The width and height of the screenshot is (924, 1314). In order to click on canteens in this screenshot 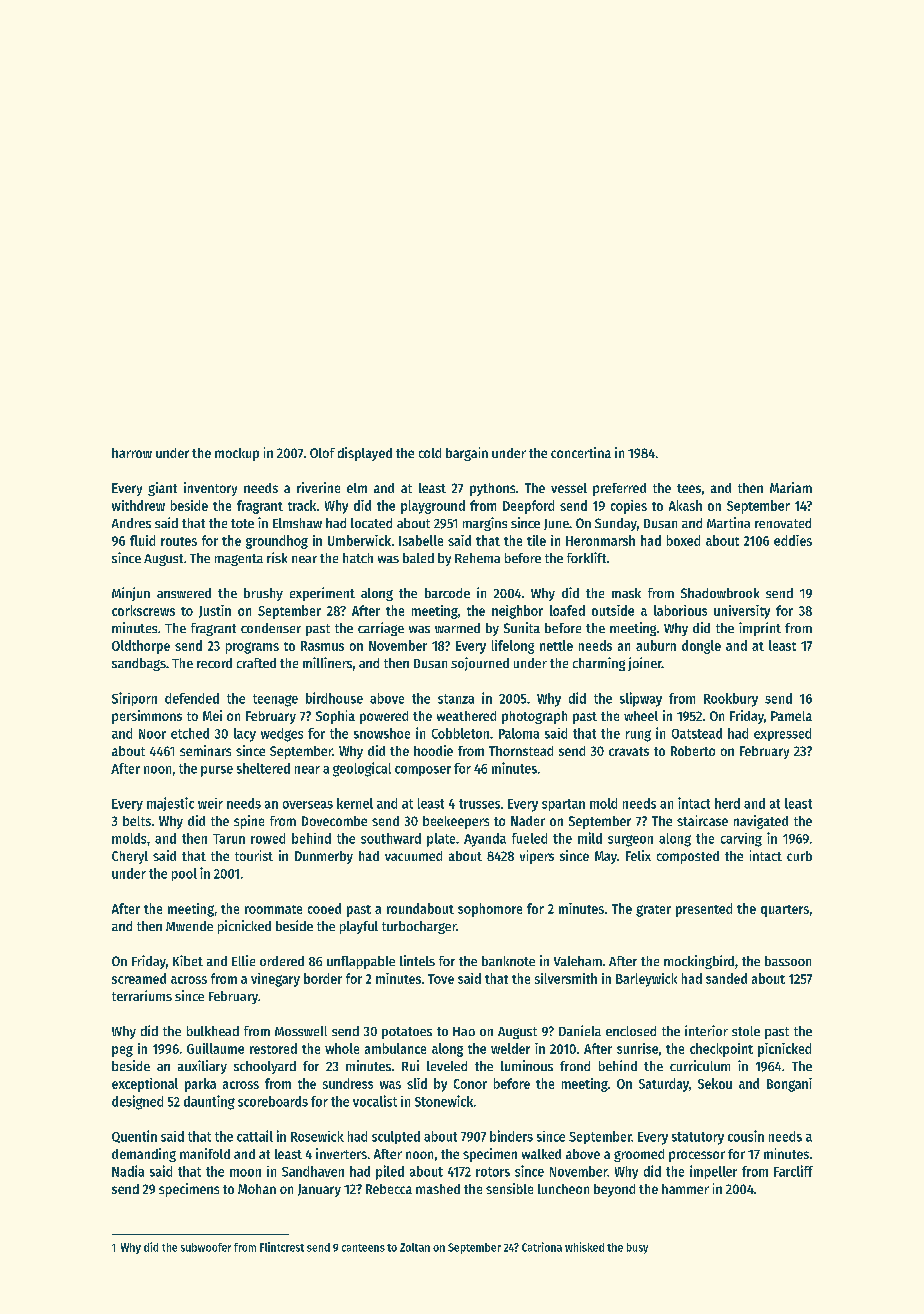, I will do `click(363, 1248)`.
